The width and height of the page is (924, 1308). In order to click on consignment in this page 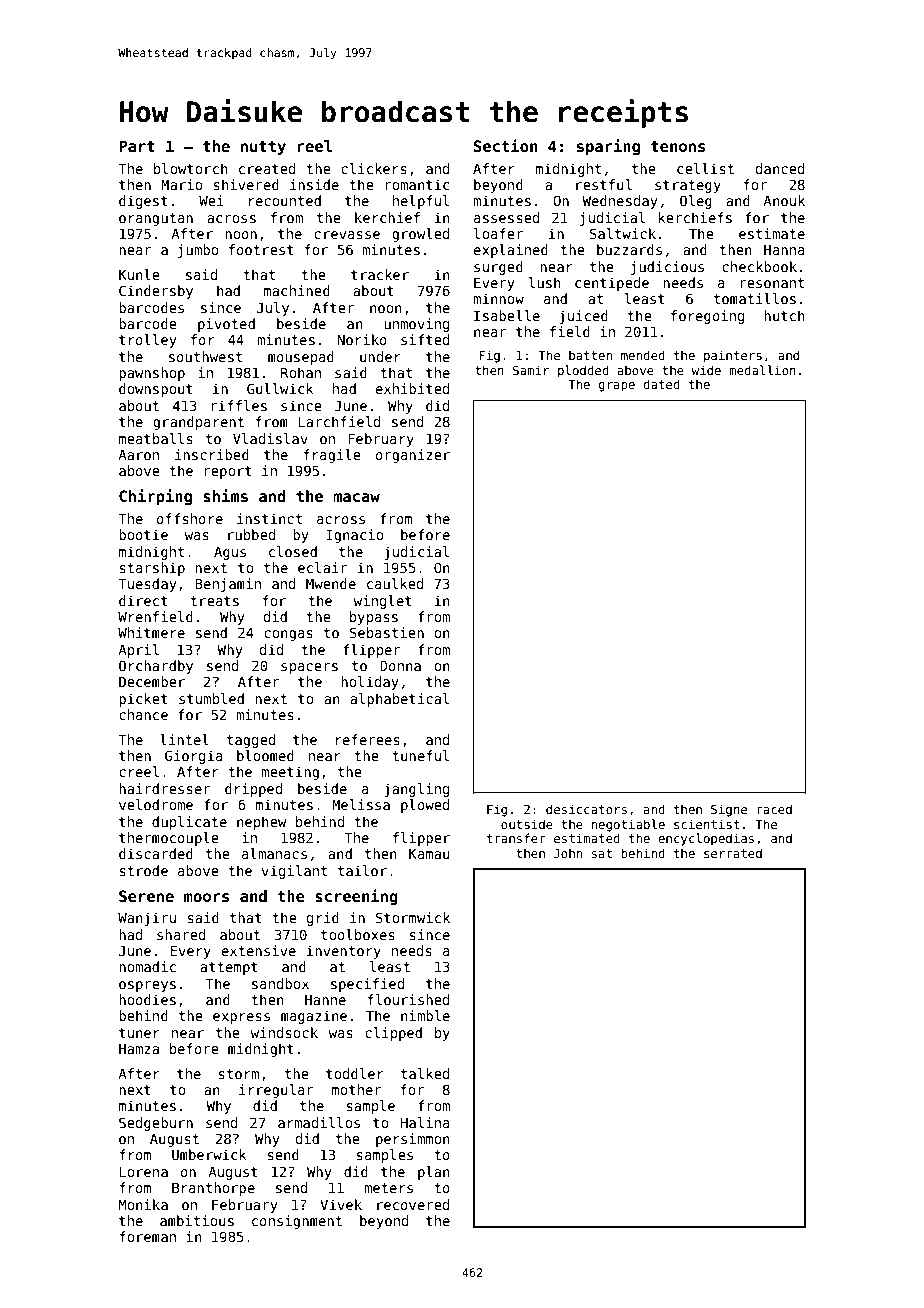, I will do `click(297, 1222)`.
